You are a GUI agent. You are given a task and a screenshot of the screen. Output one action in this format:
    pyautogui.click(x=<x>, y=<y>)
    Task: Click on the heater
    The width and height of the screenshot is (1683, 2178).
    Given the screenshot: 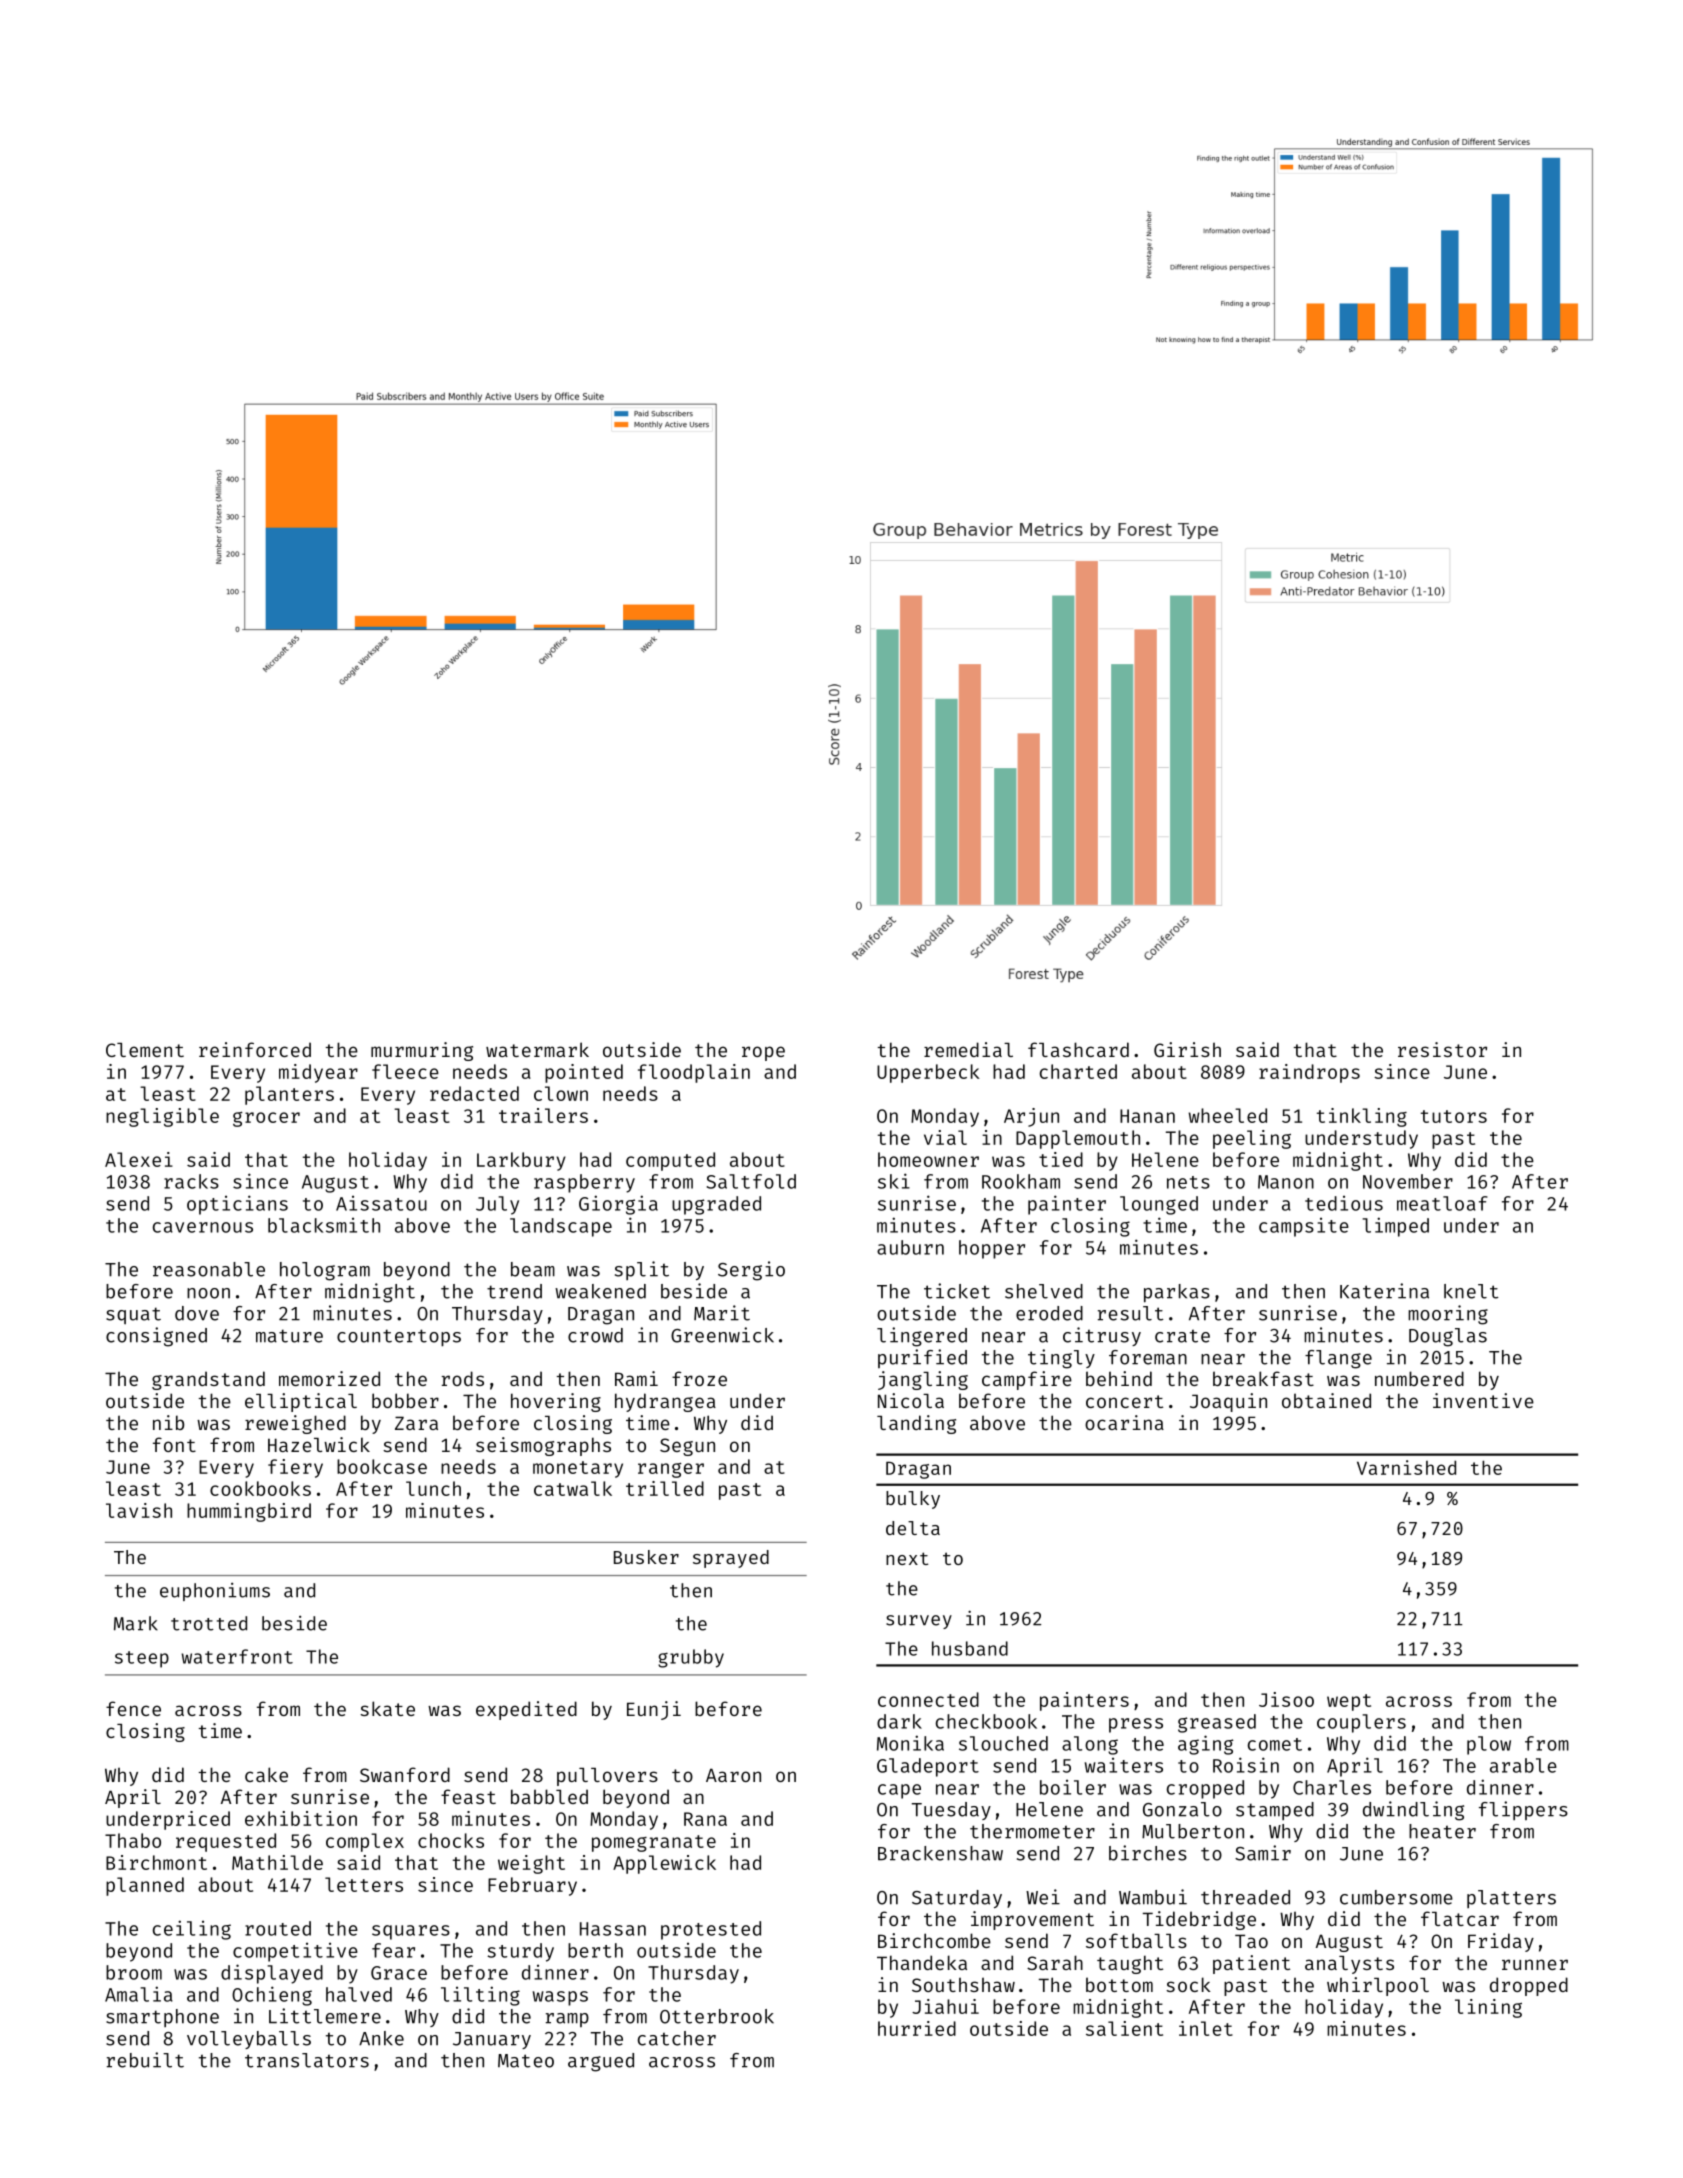 What is the action you would take?
    pyautogui.click(x=1442, y=1831)
